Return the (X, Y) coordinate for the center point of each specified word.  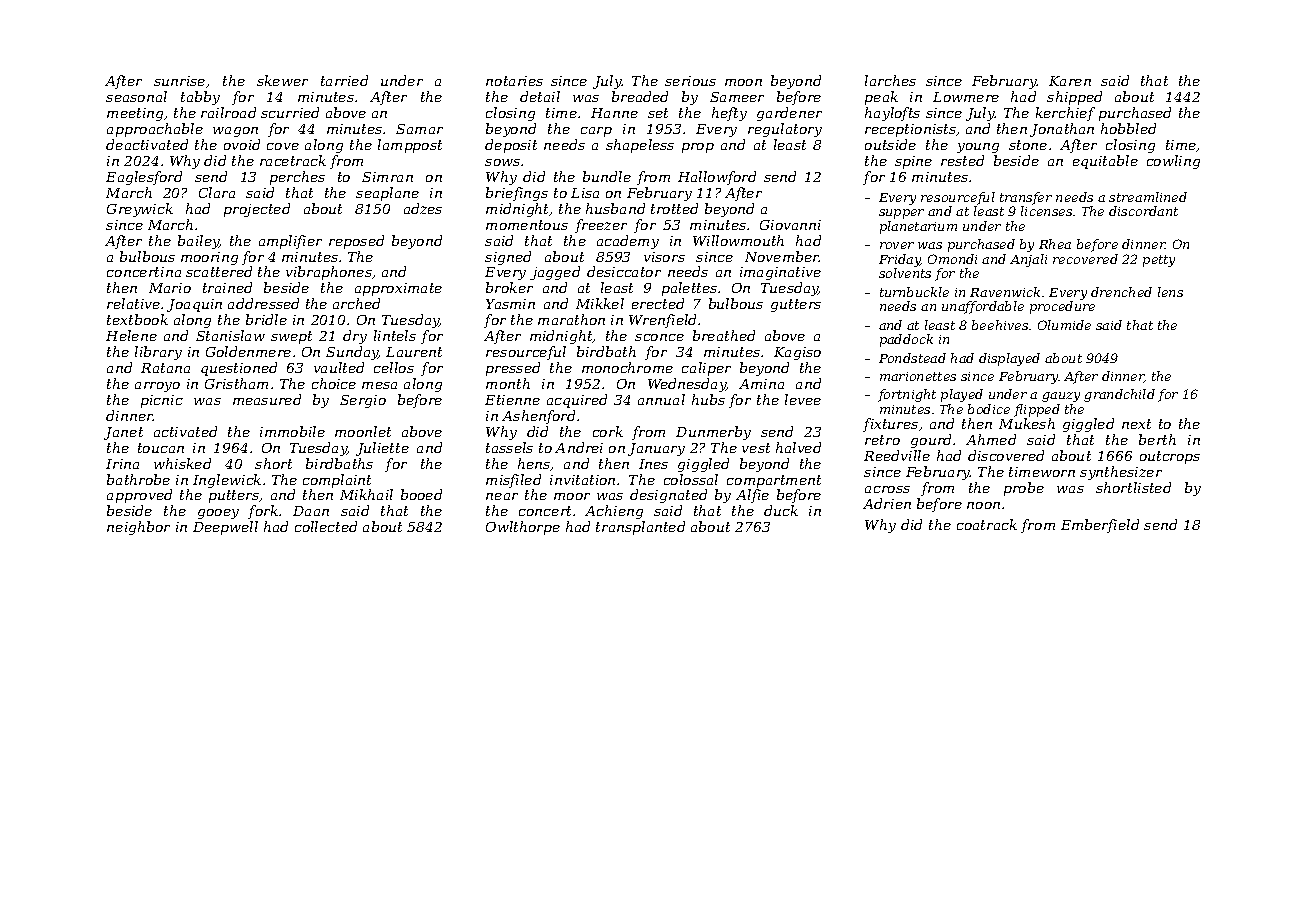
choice (334, 383)
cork (608, 431)
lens (1170, 292)
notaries (514, 81)
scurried (290, 112)
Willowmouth (738, 240)
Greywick (140, 210)
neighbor (138, 528)
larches (890, 80)
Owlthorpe (523, 528)
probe (1024, 489)
